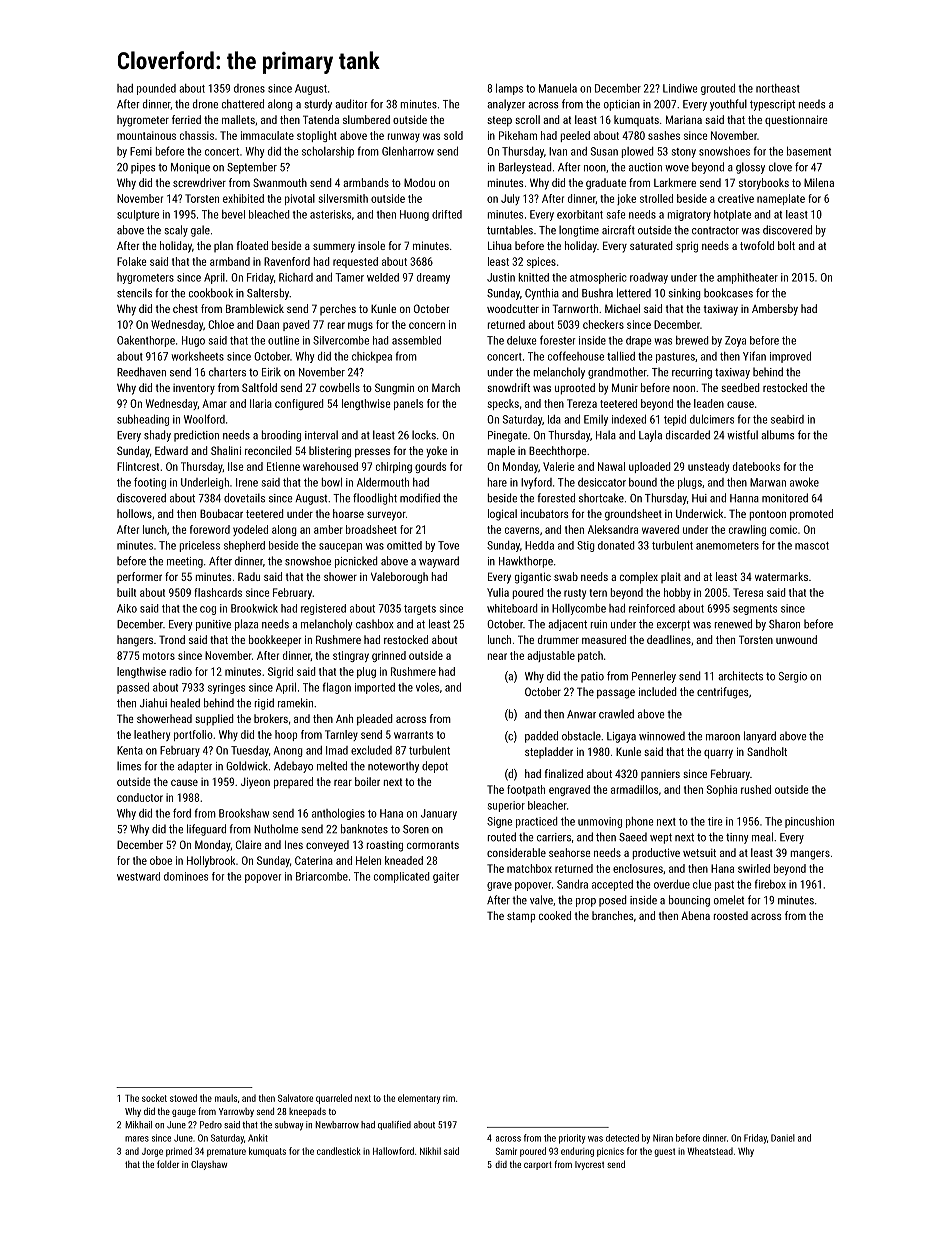 Image resolution: width=952 pixels, height=1233 pixels. I want to click on overdue, so click(672, 884).
